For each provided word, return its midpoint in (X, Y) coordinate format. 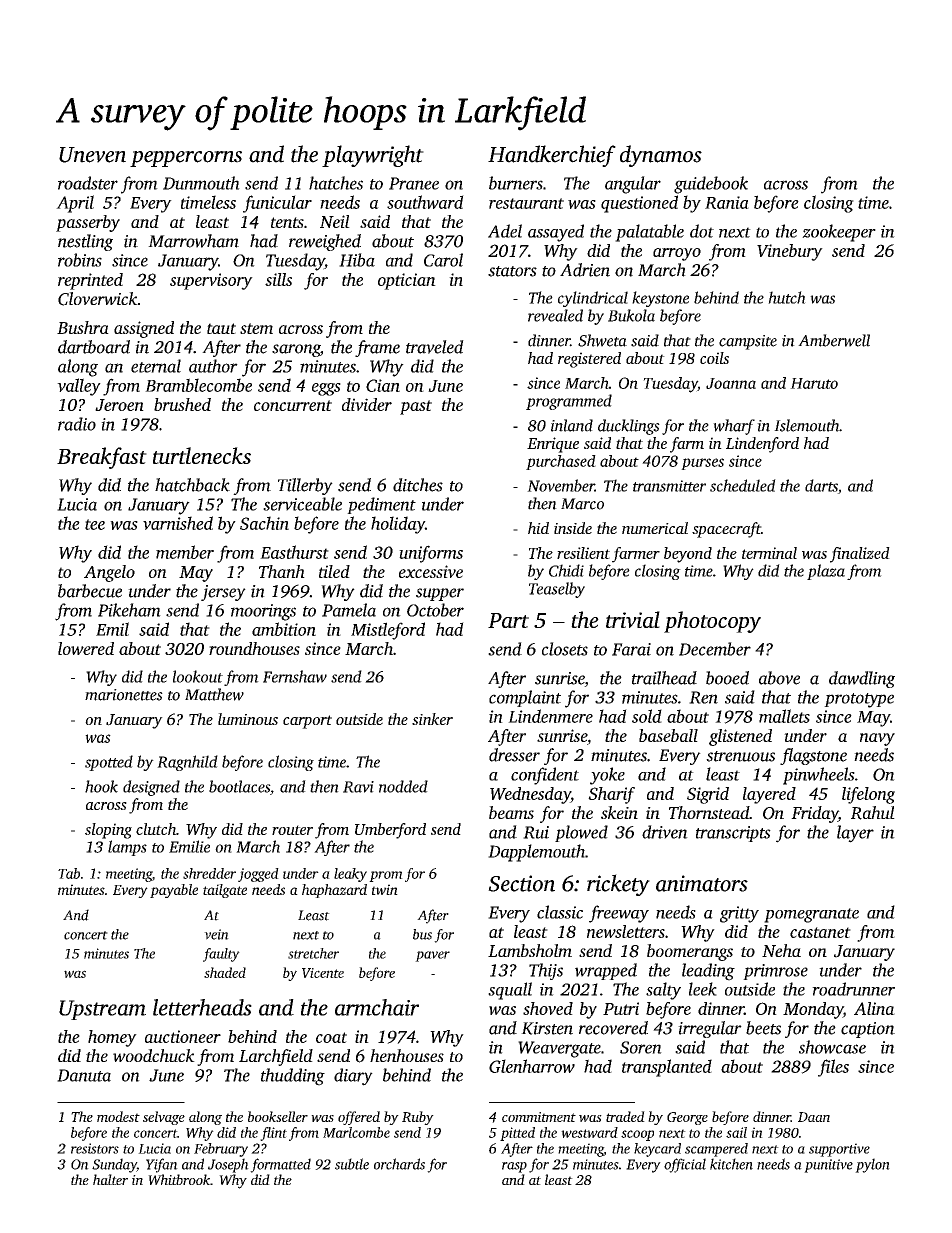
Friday (814, 814)
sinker (432, 719)
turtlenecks (202, 455)
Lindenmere (550, 716)
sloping (108, 831)
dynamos (661, 156)
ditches (418, 485)
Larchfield (276, 1057)
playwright (373, 156)
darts (821, 486)
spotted (109, 763)
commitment (539, 1117)
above (779, 678)
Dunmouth (201, 183)
